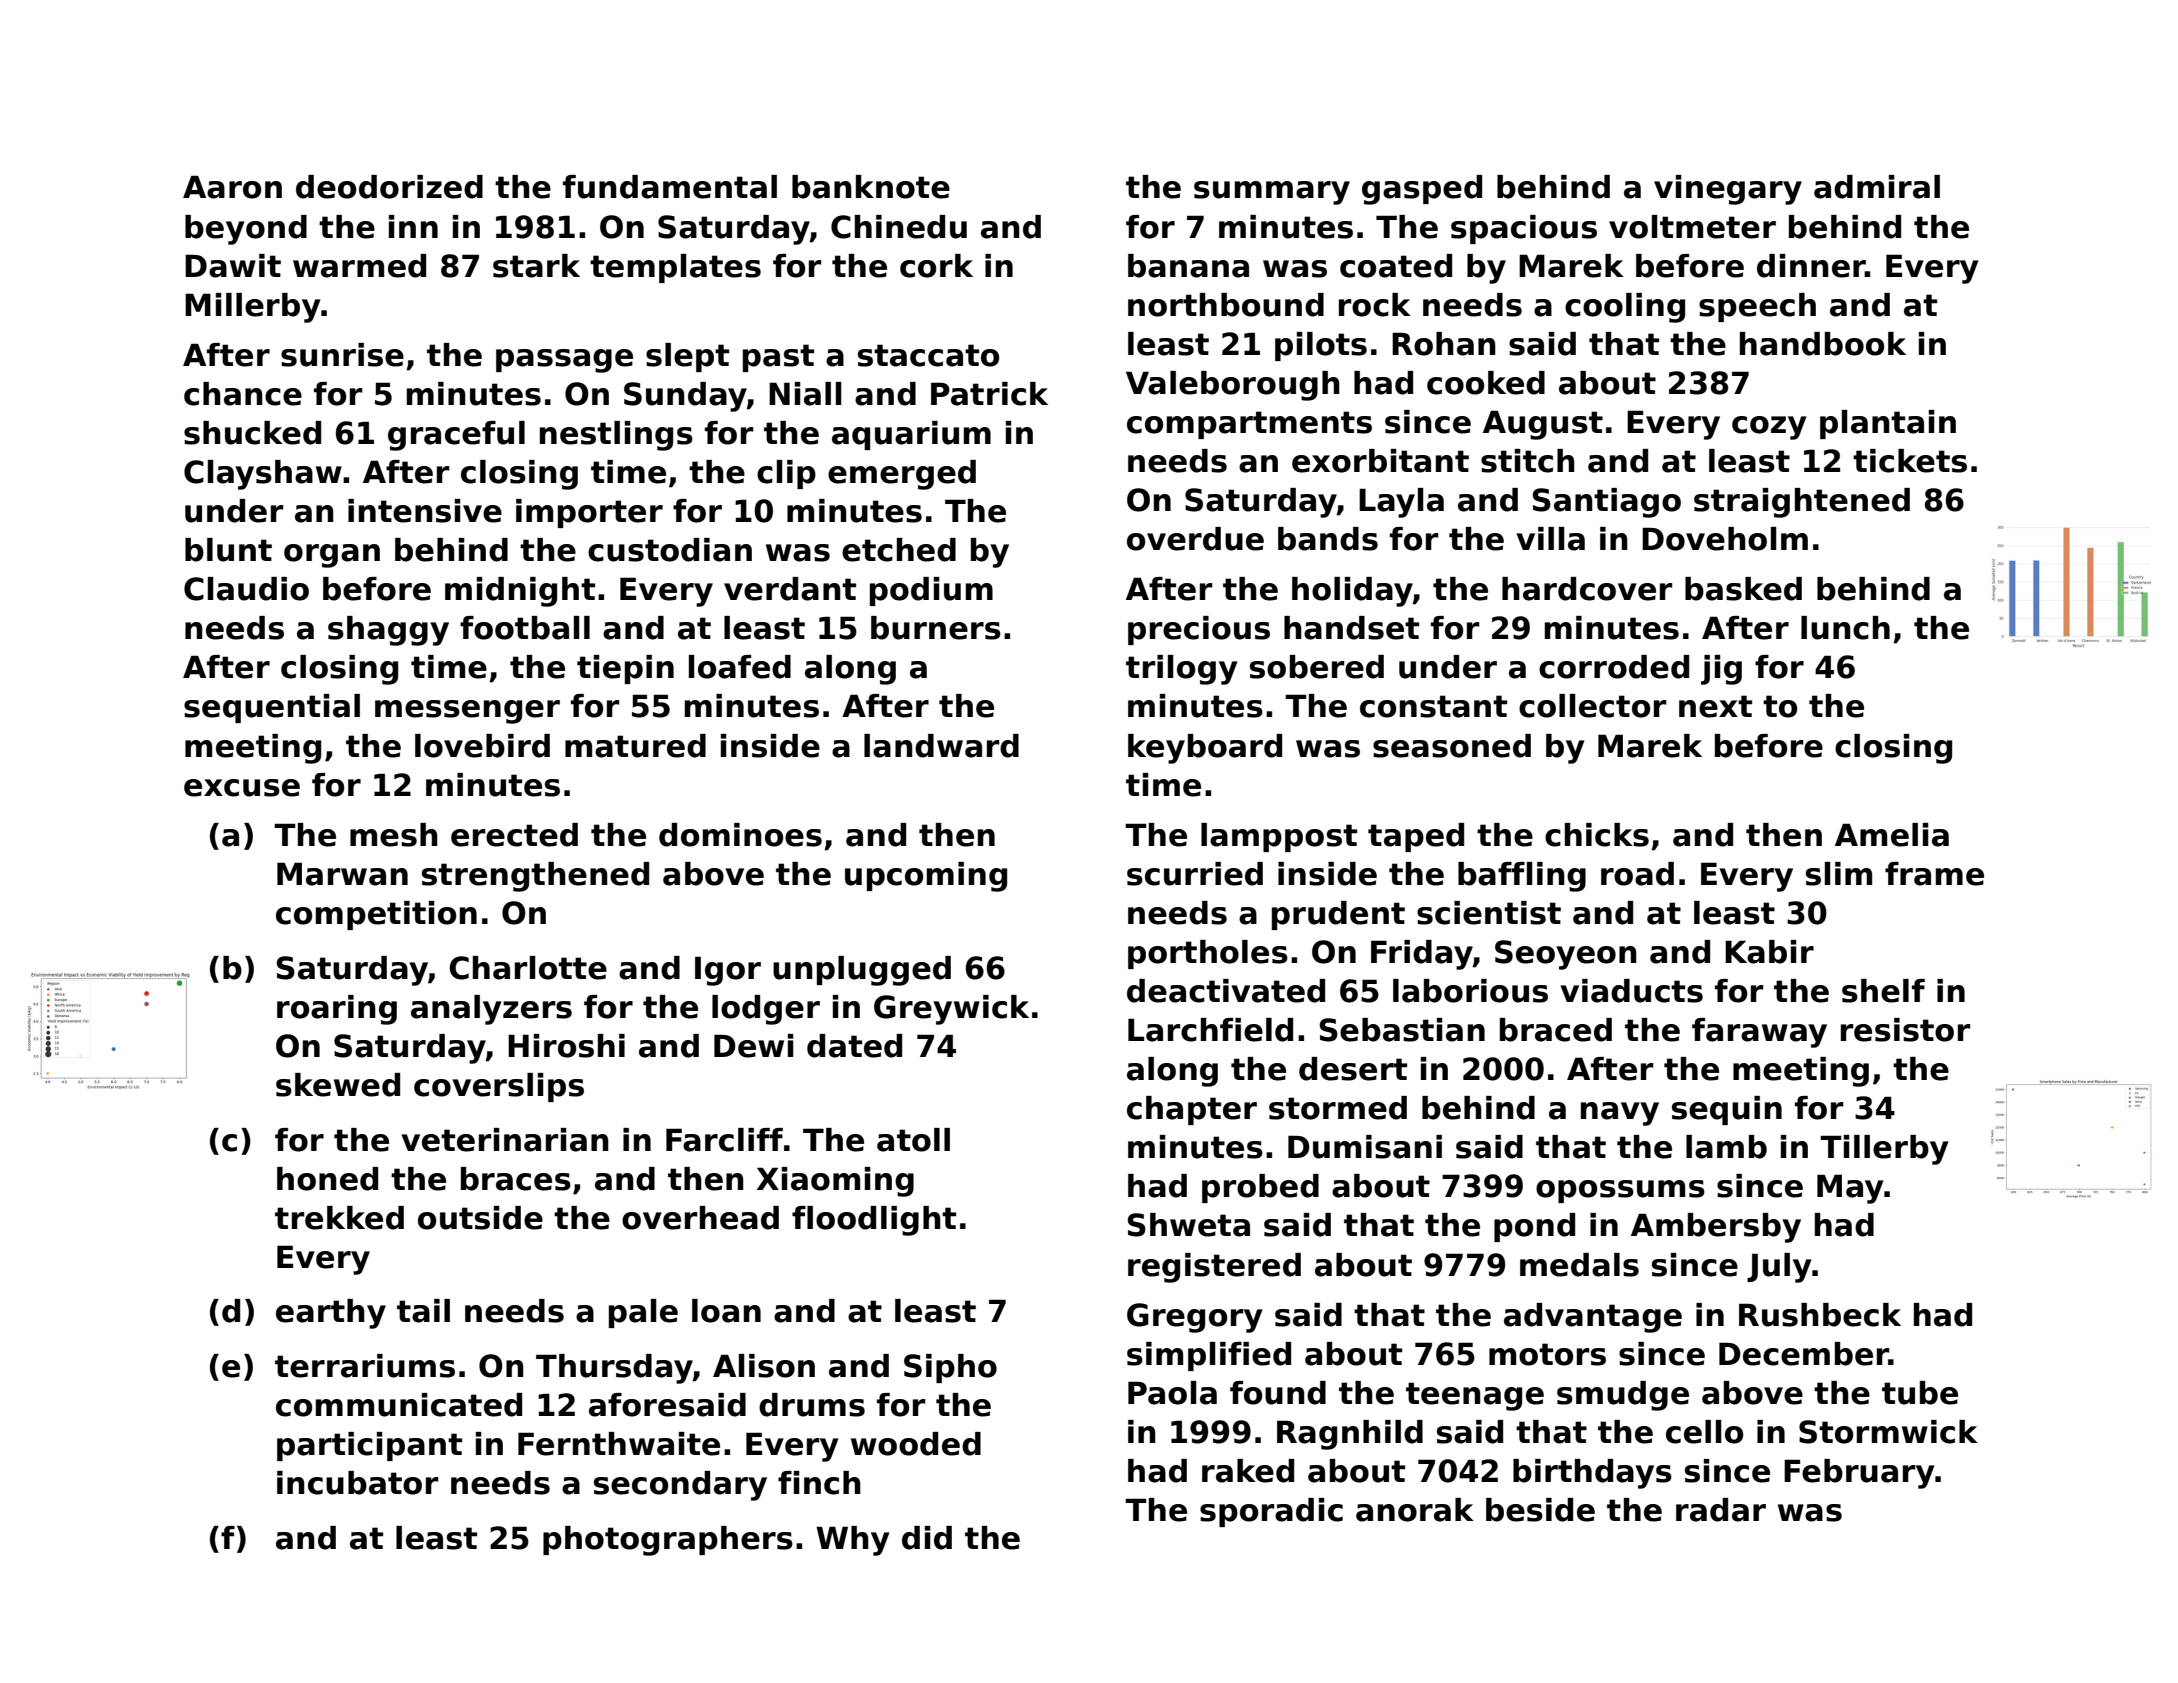  Describe the element at coordinates (514, 835) in the image. I see `erected` at that location.
